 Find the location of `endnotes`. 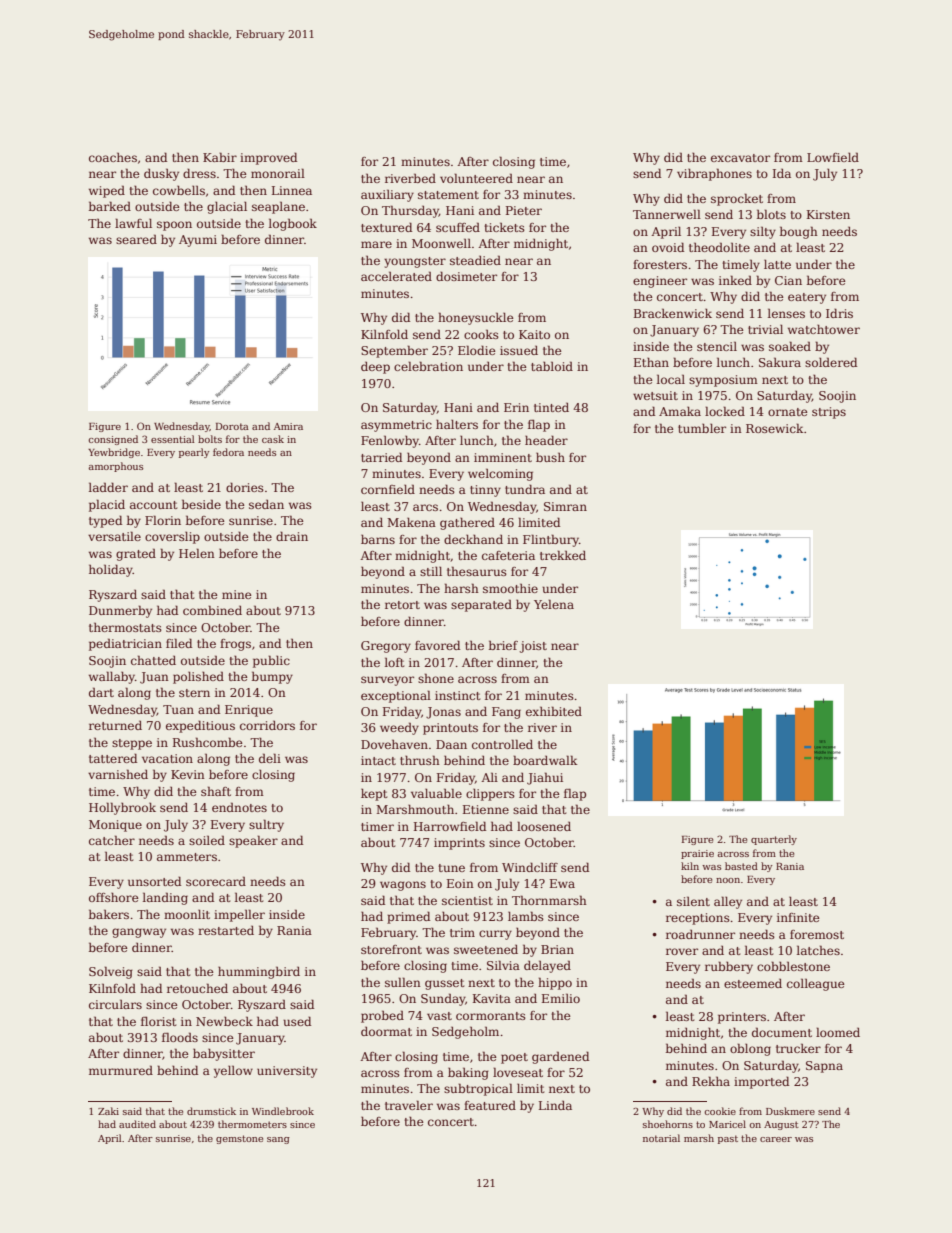

endnotes is located at coordinates (239, 807).
